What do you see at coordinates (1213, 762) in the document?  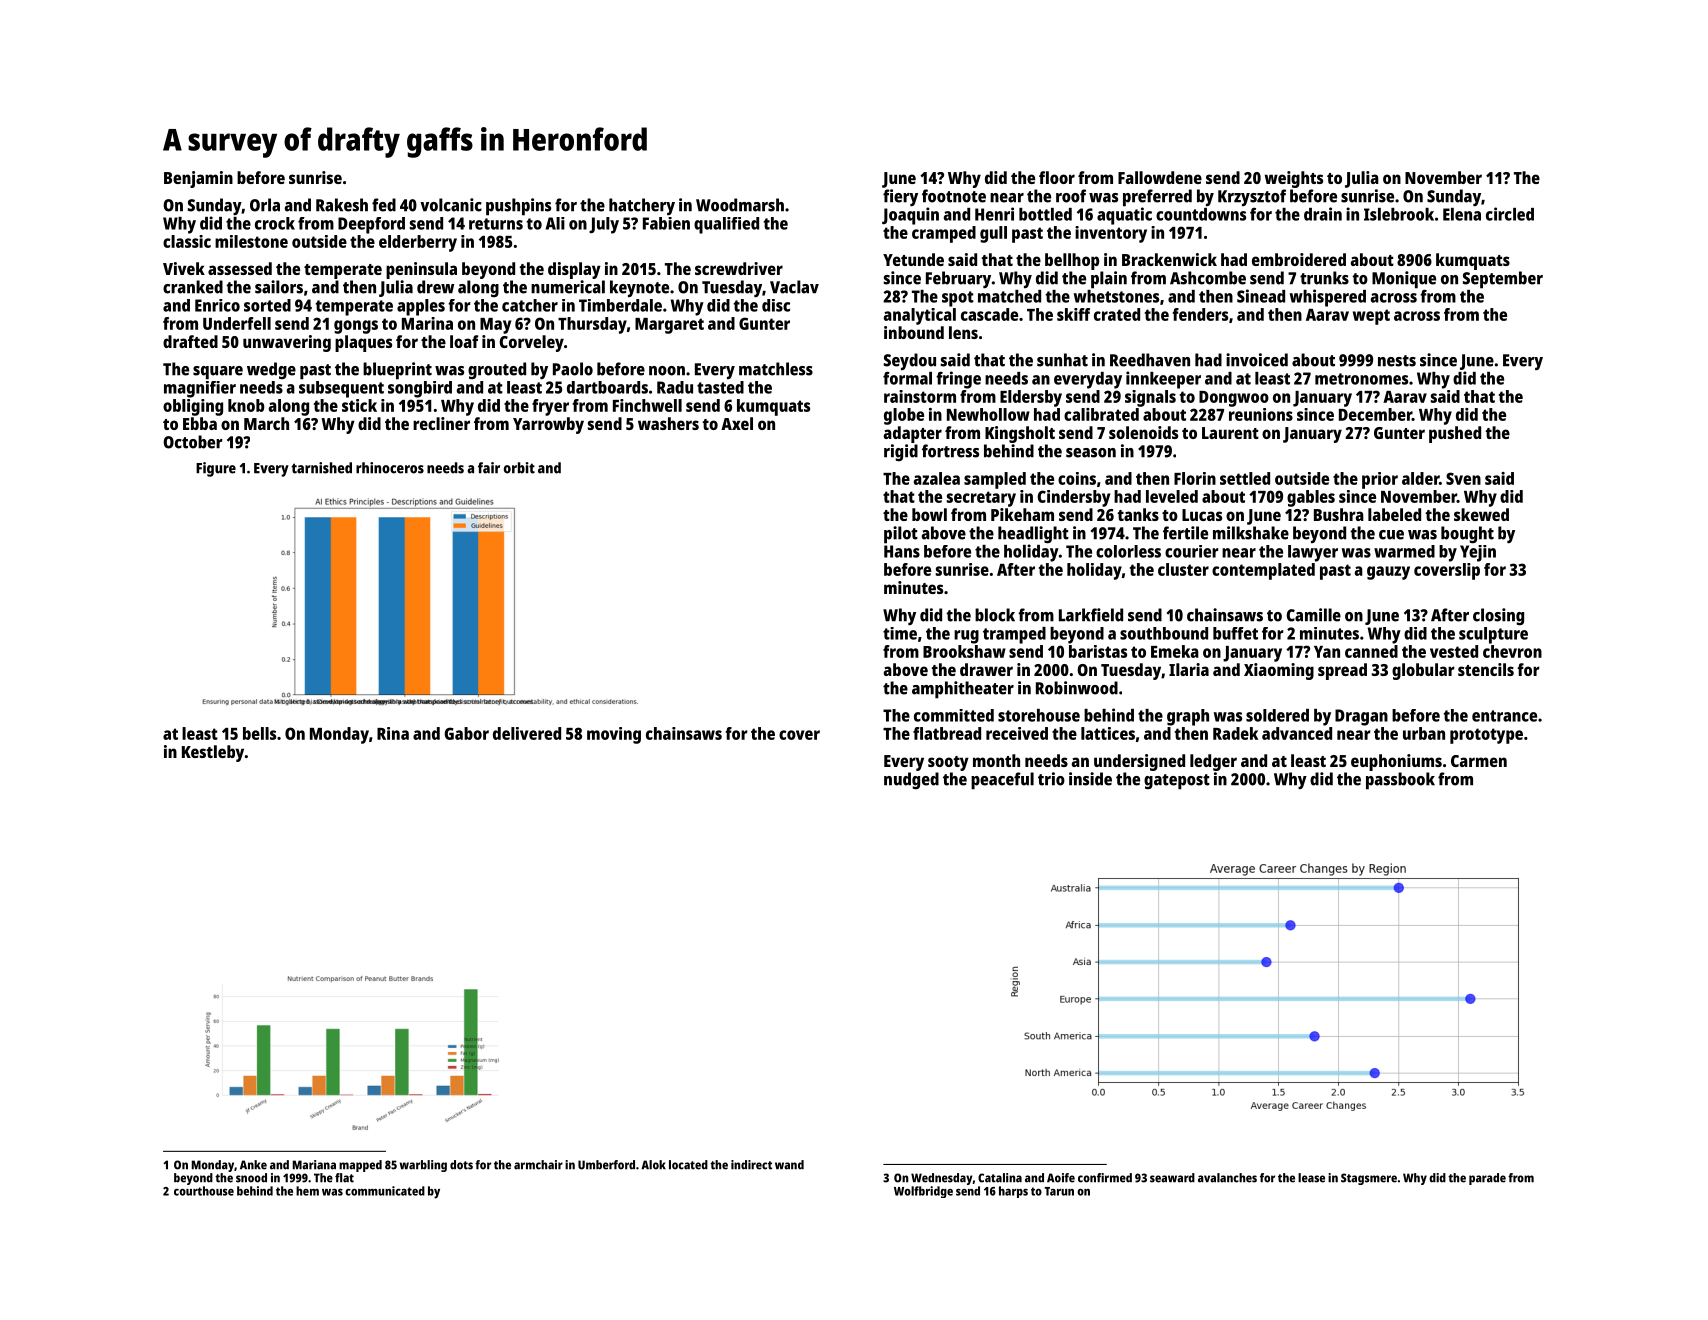 I see `ledger` at bounding box center [1213, 762].
